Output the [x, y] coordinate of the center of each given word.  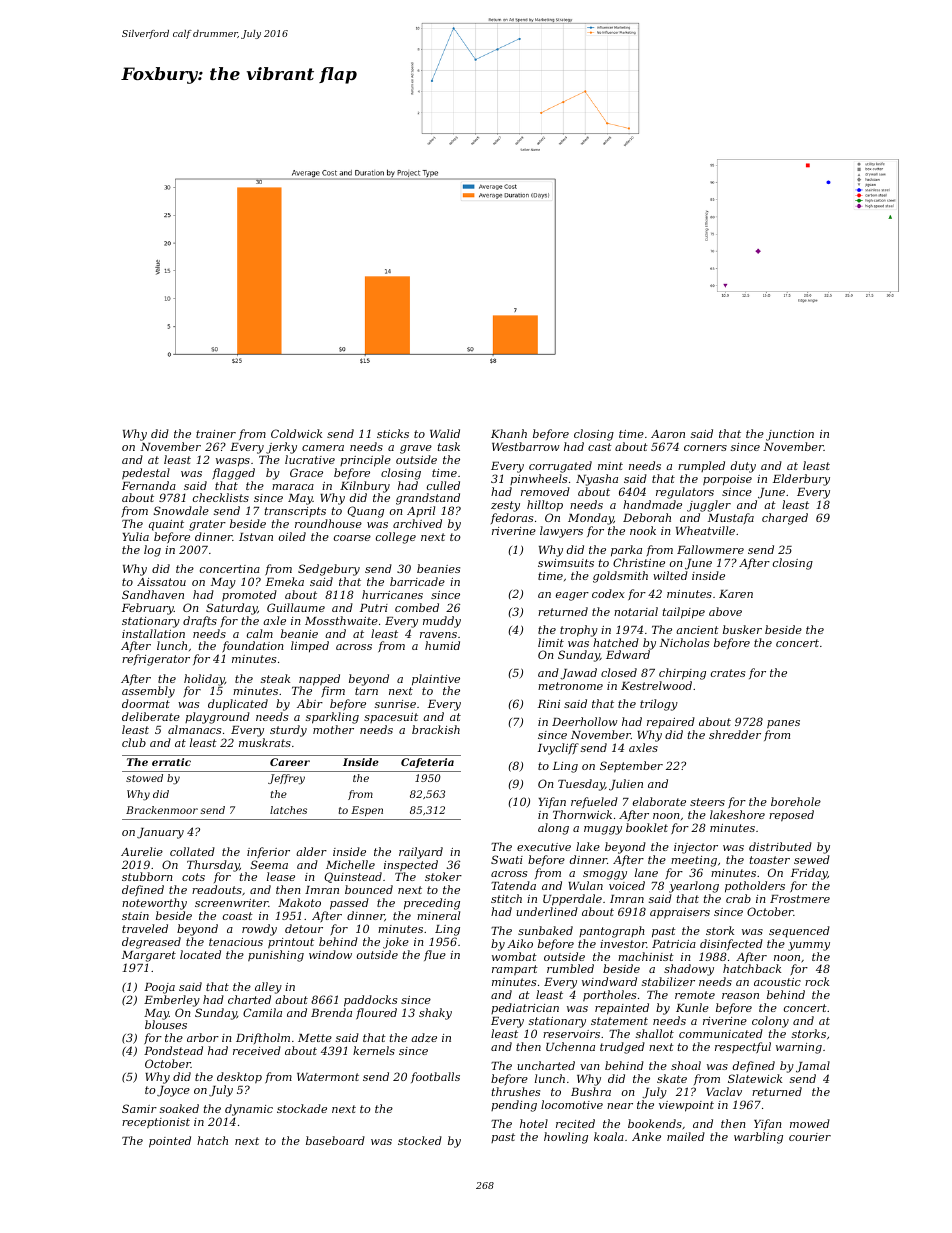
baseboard [335, 1140]
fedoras [512, 518]
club [134, 742]
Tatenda [513, 885]
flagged [233, 474]
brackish [436, 729]
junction [790, 435]
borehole [796, 801]
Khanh [509, 433]
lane [646, 872]
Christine [639, 562]
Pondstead [173, 1050]
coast [238, 916]
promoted [249, 596]
